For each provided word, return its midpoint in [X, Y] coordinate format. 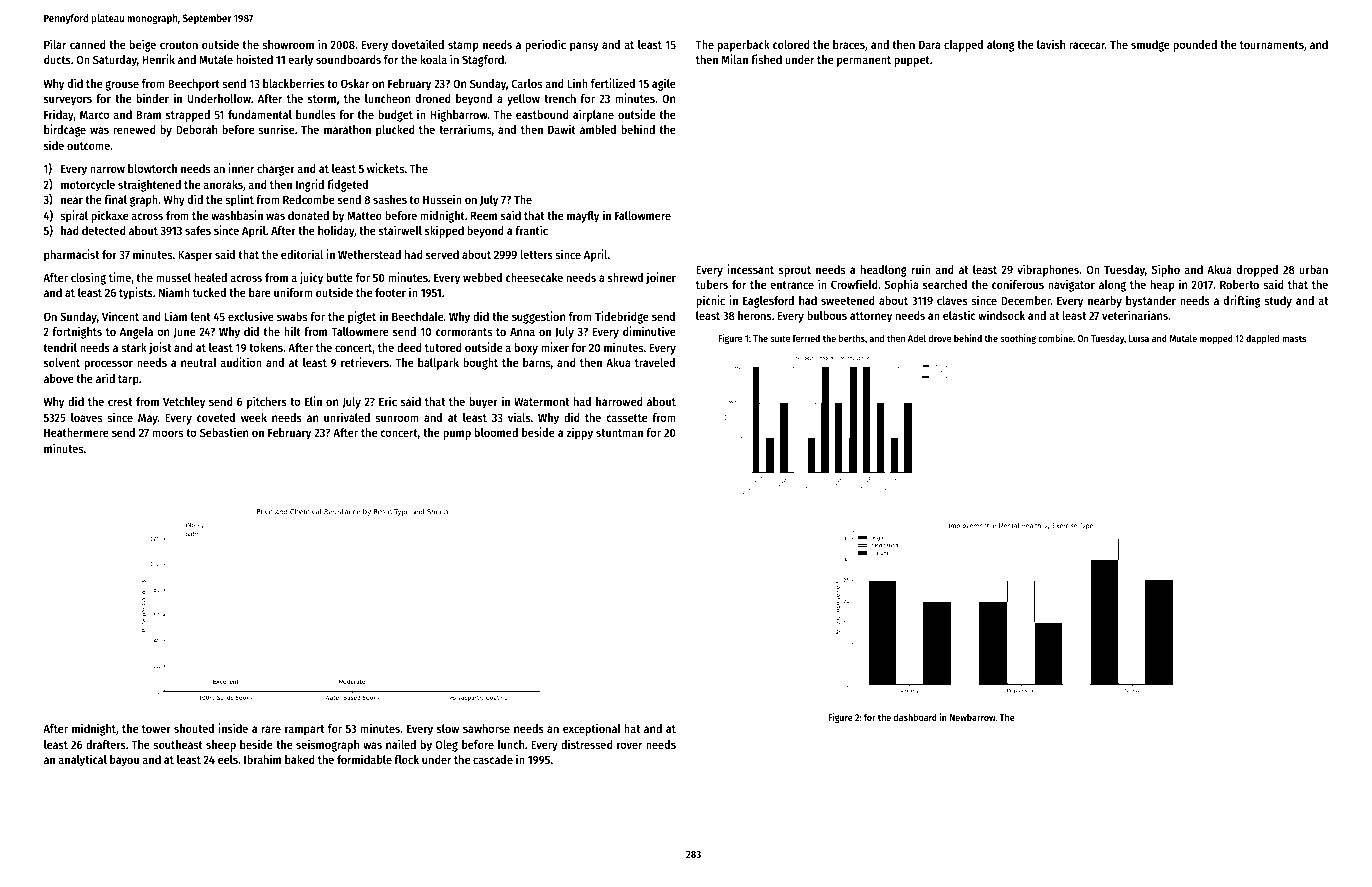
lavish [1051, 44]
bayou [124, 761]
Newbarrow [973, 717]
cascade [493, 759]
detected [104, 230]
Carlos [526, 83]
